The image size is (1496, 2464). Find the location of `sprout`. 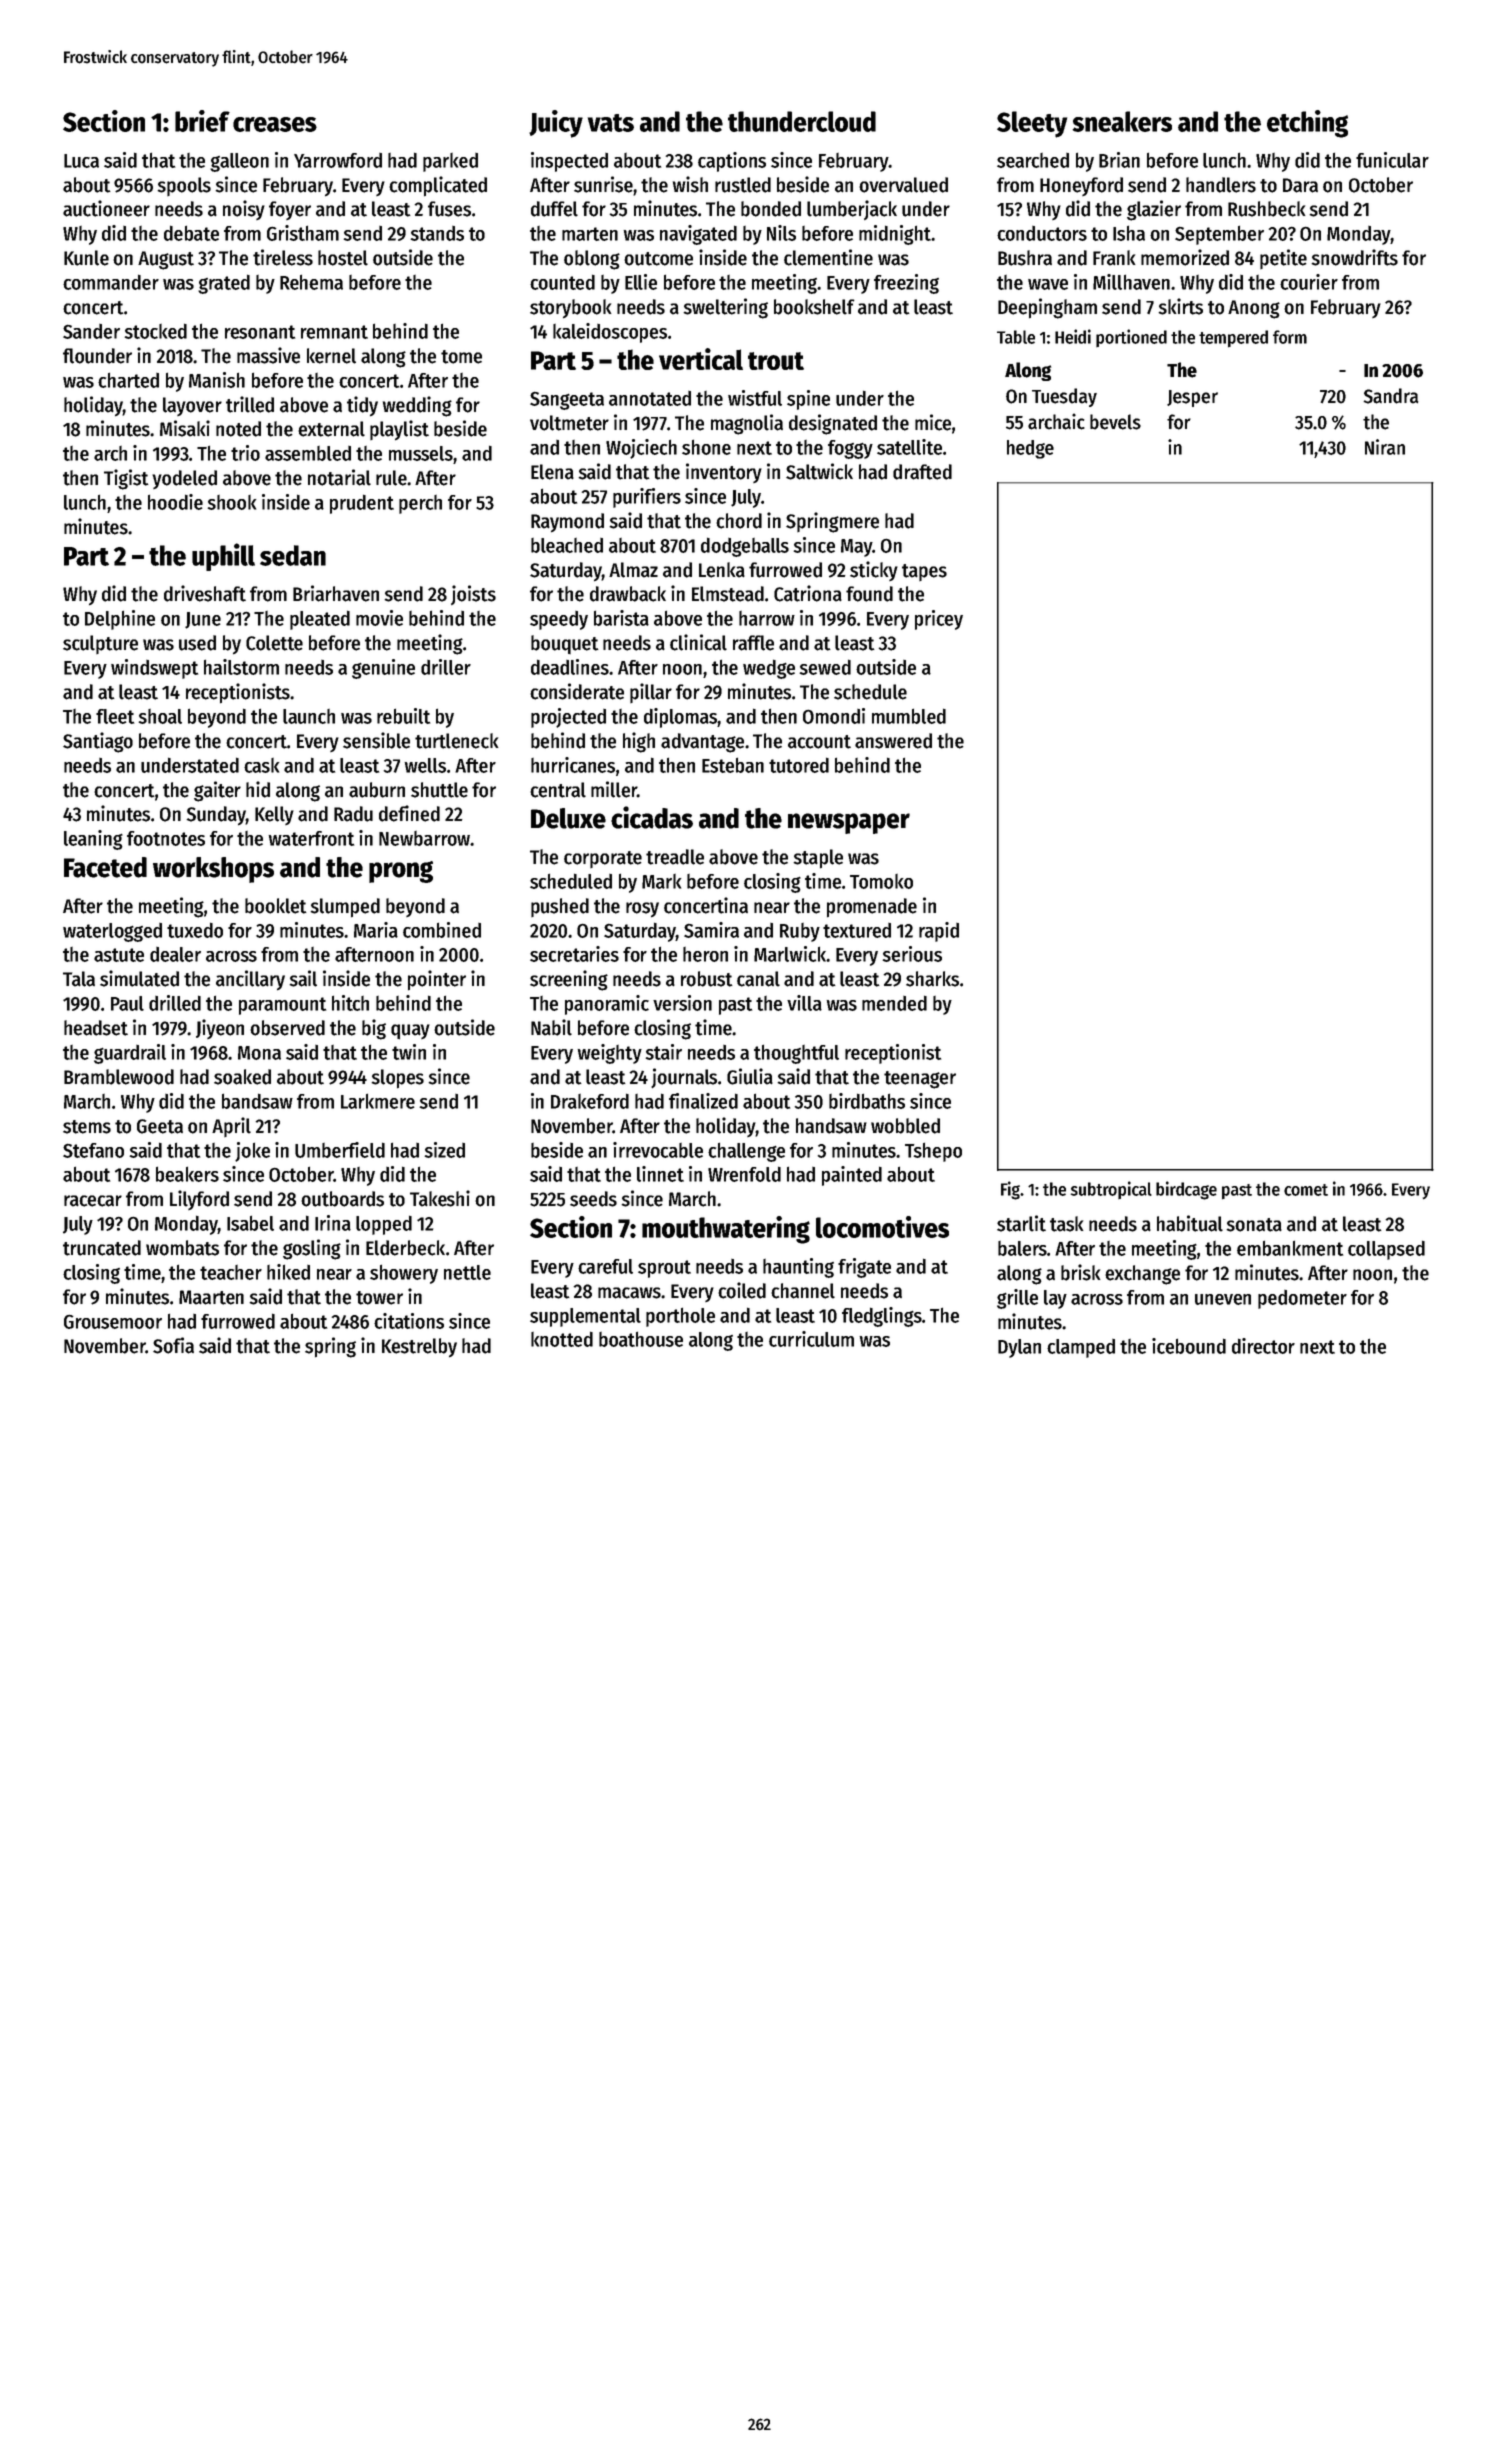

sprout is located at coordinates (664, 1269).
